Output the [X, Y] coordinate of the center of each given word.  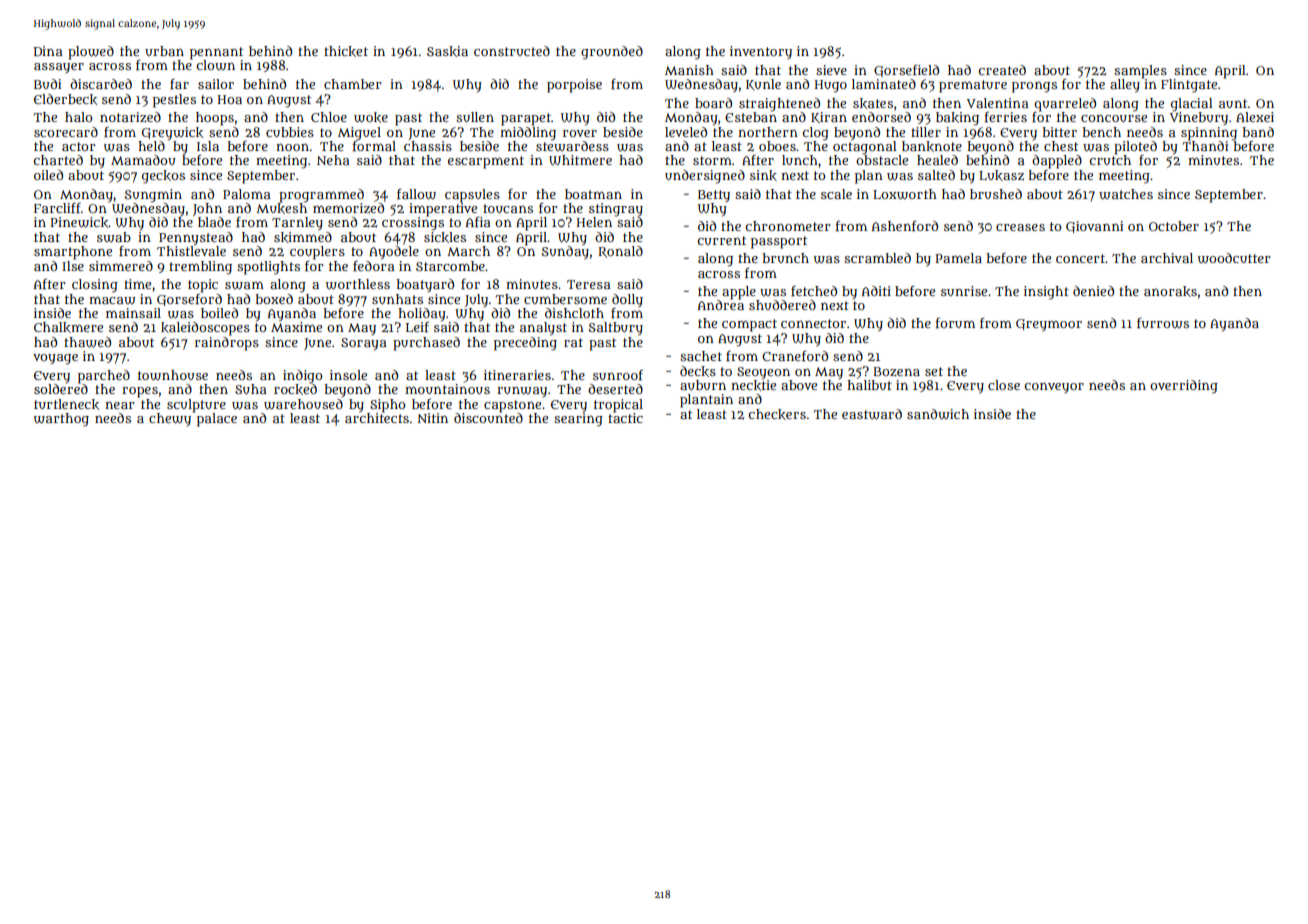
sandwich [938, 414]
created [1002, 70]
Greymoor [1049, 325]
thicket [346, 51]
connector [813, 323]
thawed [87, 342]
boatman [593, 194]
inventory [761, 52]
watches [1126, 194]
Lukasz [1001, 175]
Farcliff [57, 208]
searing [578, 420]
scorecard [66, 132]
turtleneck [66, 404]
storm [712, 160]
